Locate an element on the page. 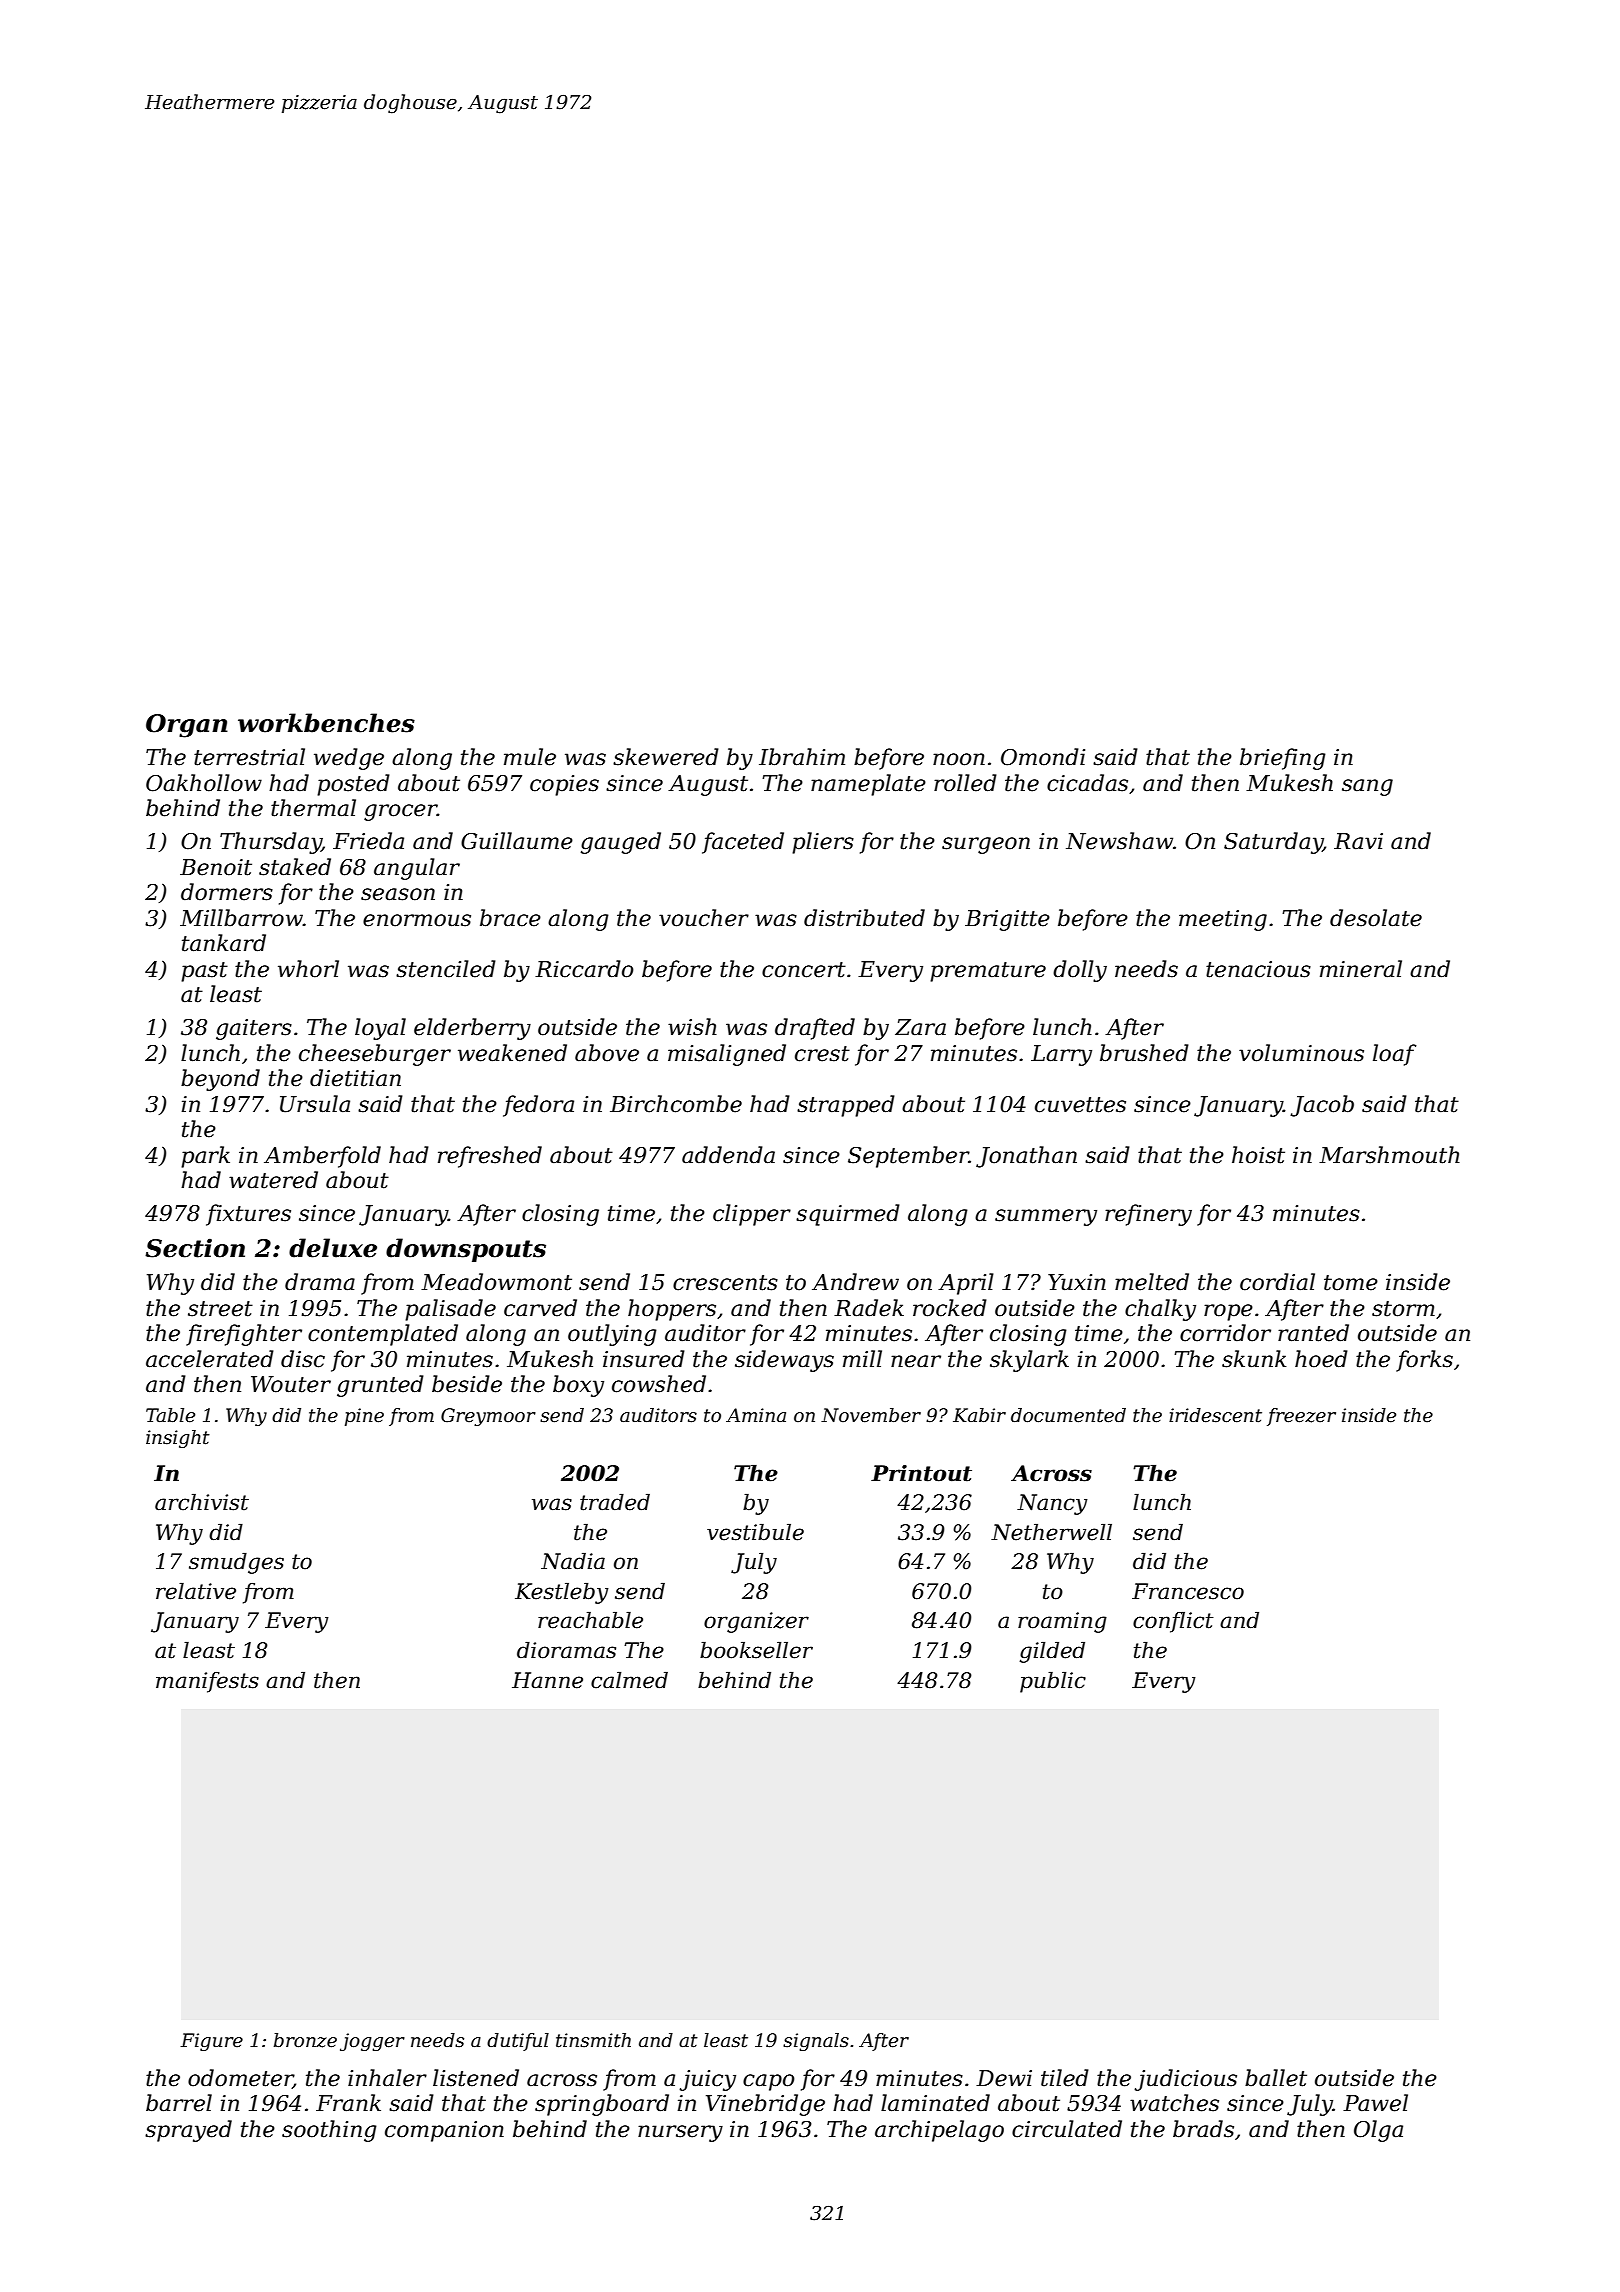  Ibrahim is located at coordinates (802, 757).
